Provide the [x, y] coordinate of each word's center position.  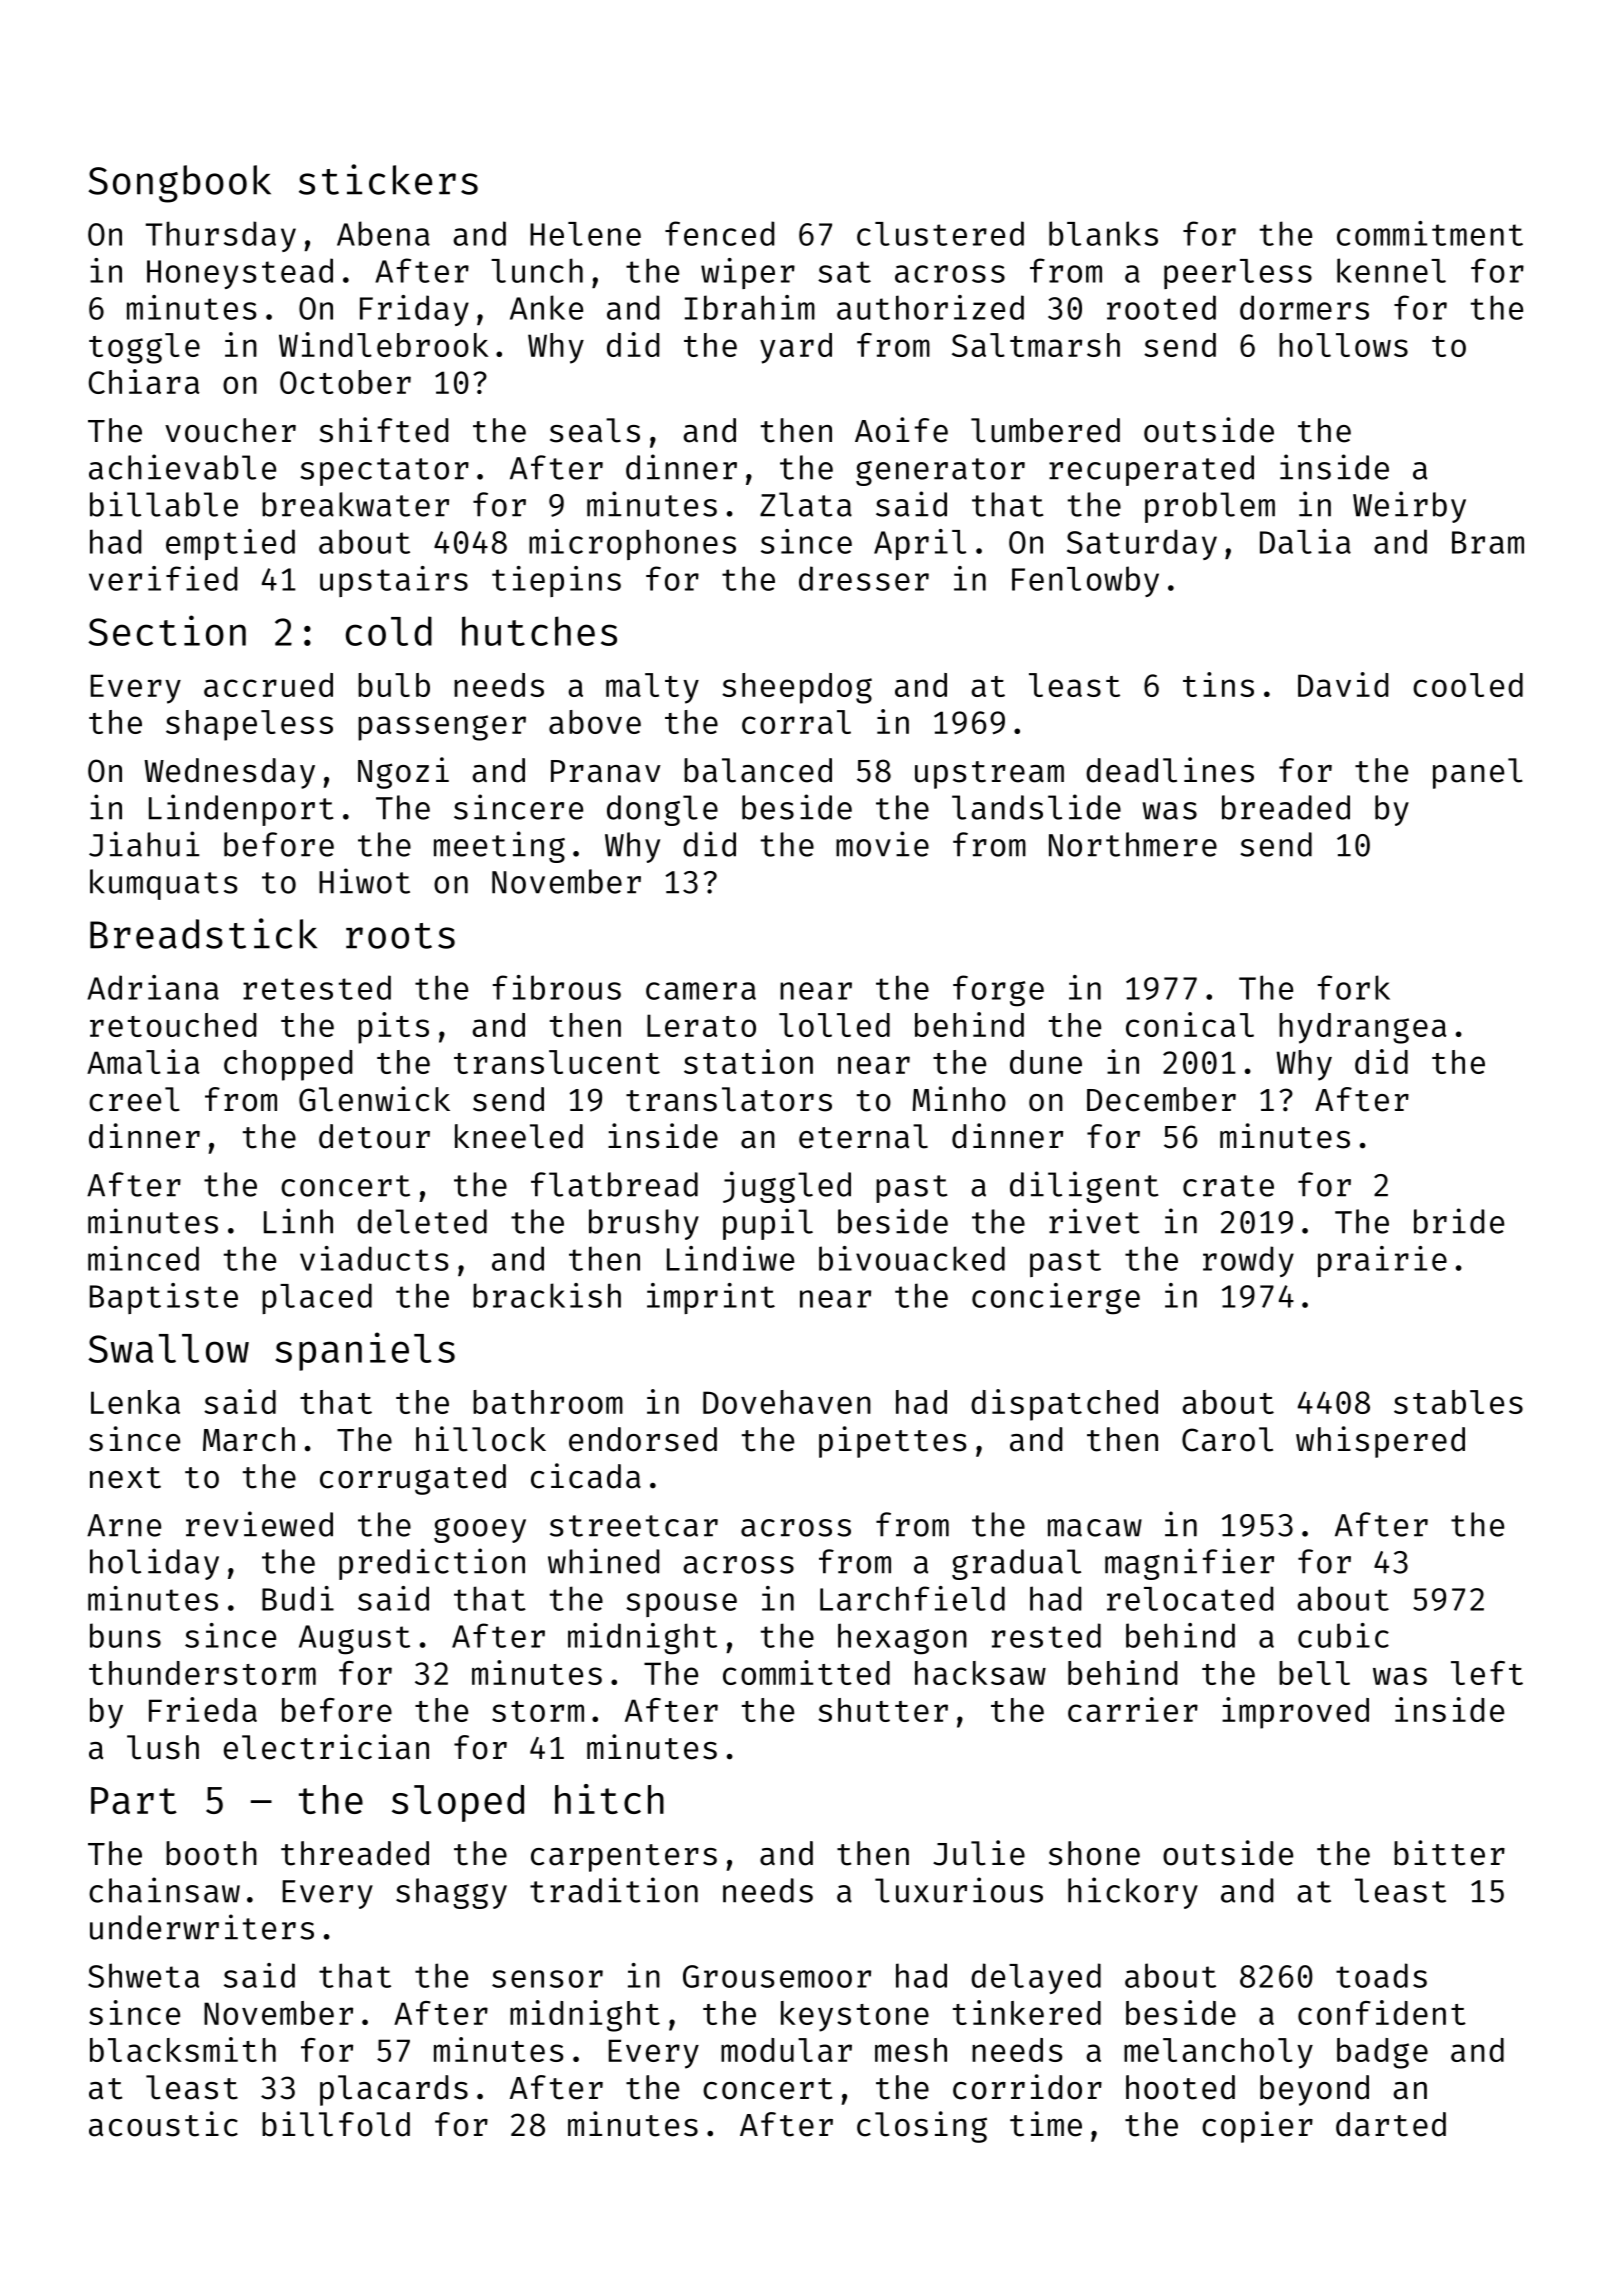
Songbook [179, 184]
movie [882, 844]
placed [317, 1298]
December [1161, 1099]
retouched [173, 1025]
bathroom [548, 1402]
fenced [719, 233]
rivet [1094, 1221]
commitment [1430, 233]
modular [786, 2050]
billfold [336, 2124]
